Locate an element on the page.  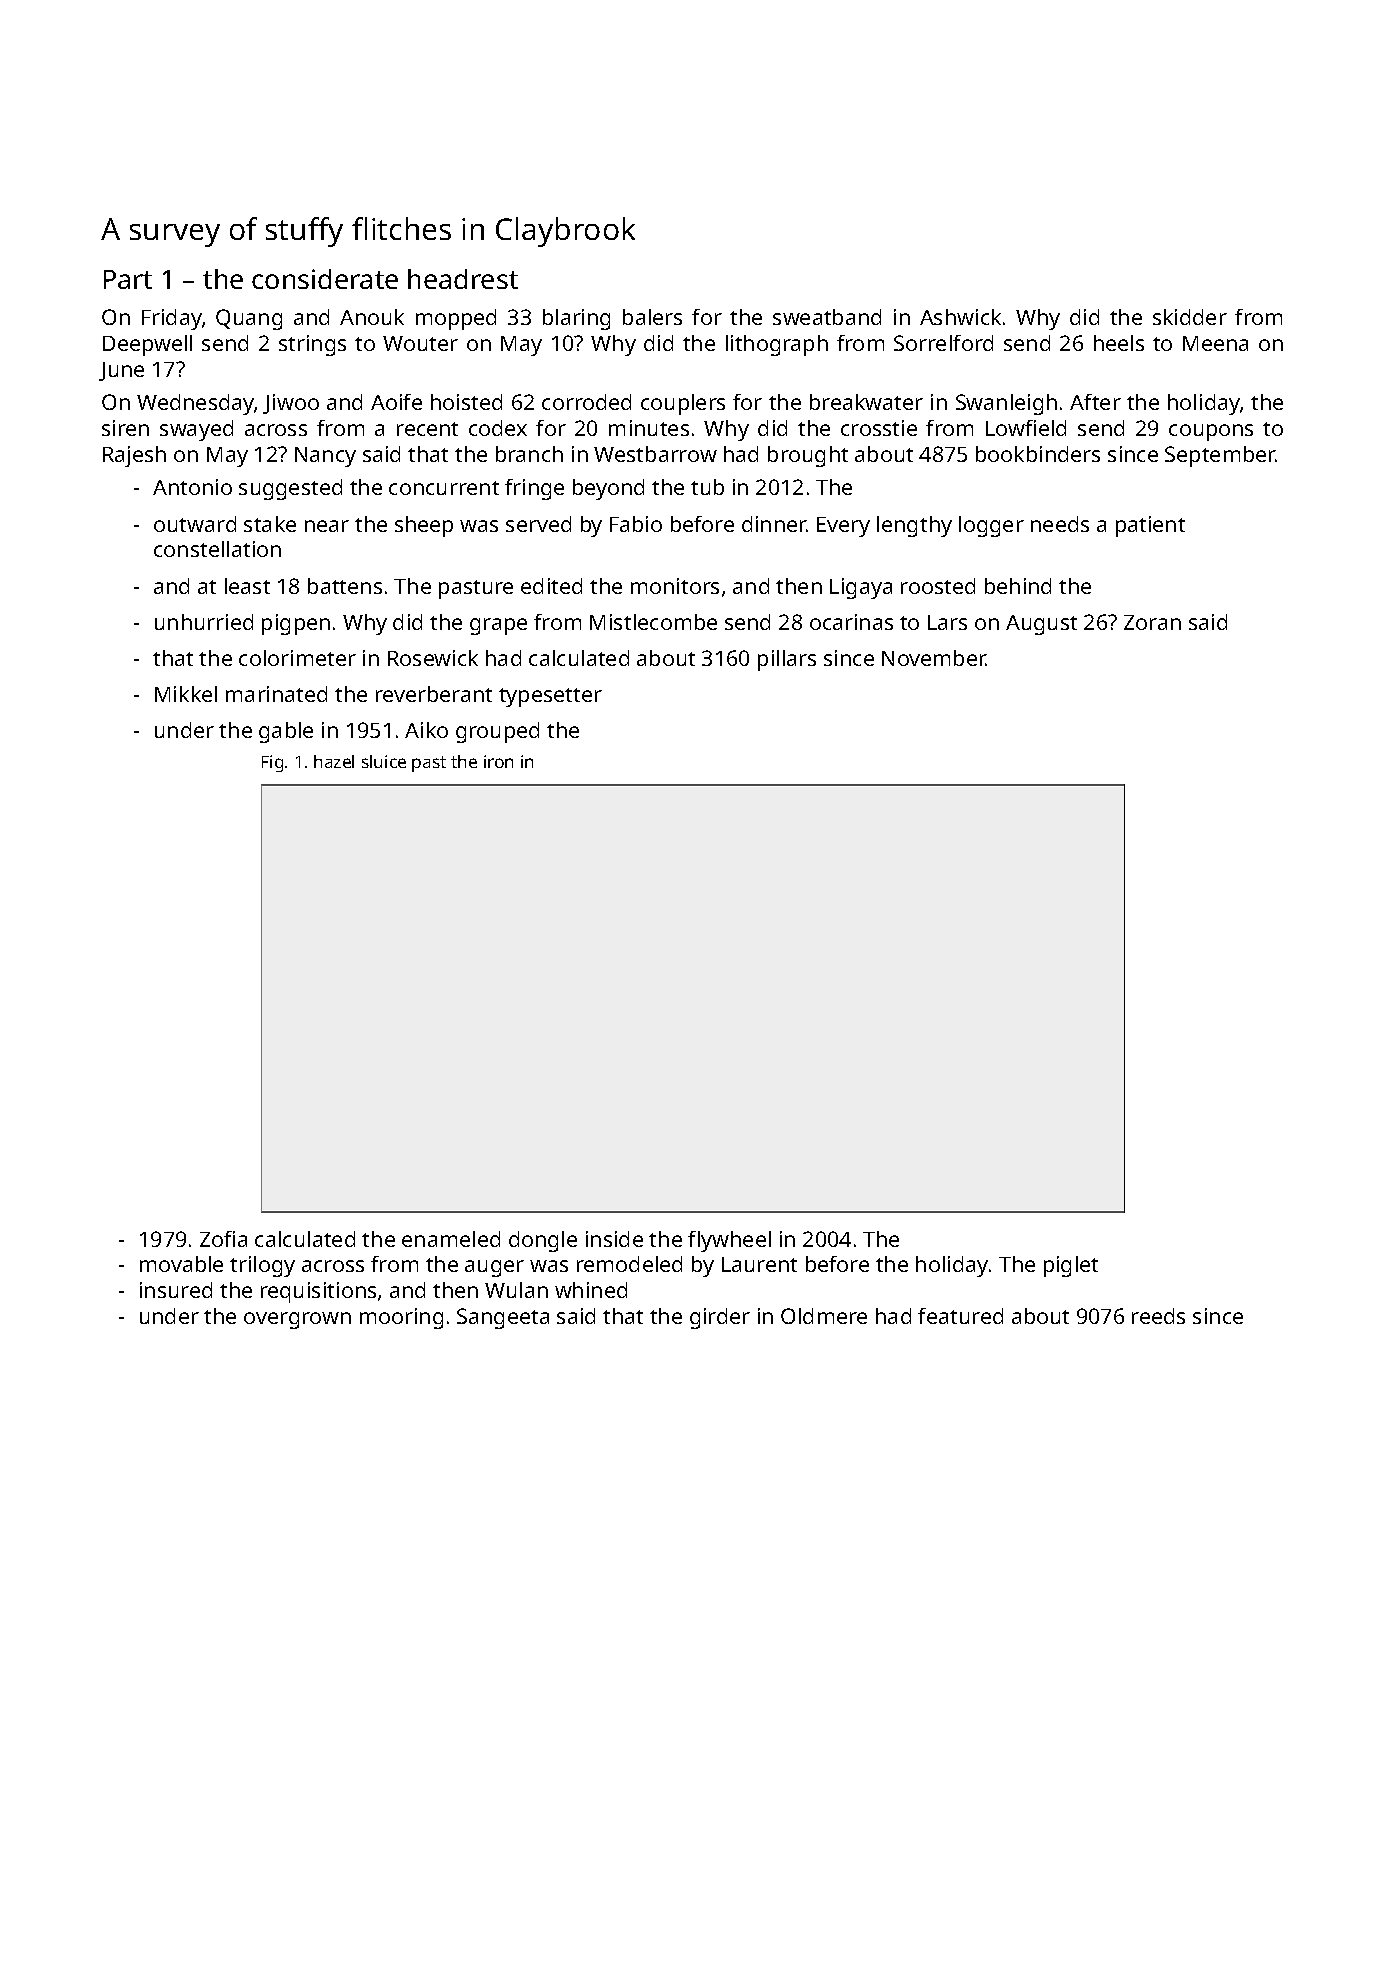
breakwater is located at coordinates (866, 402).
